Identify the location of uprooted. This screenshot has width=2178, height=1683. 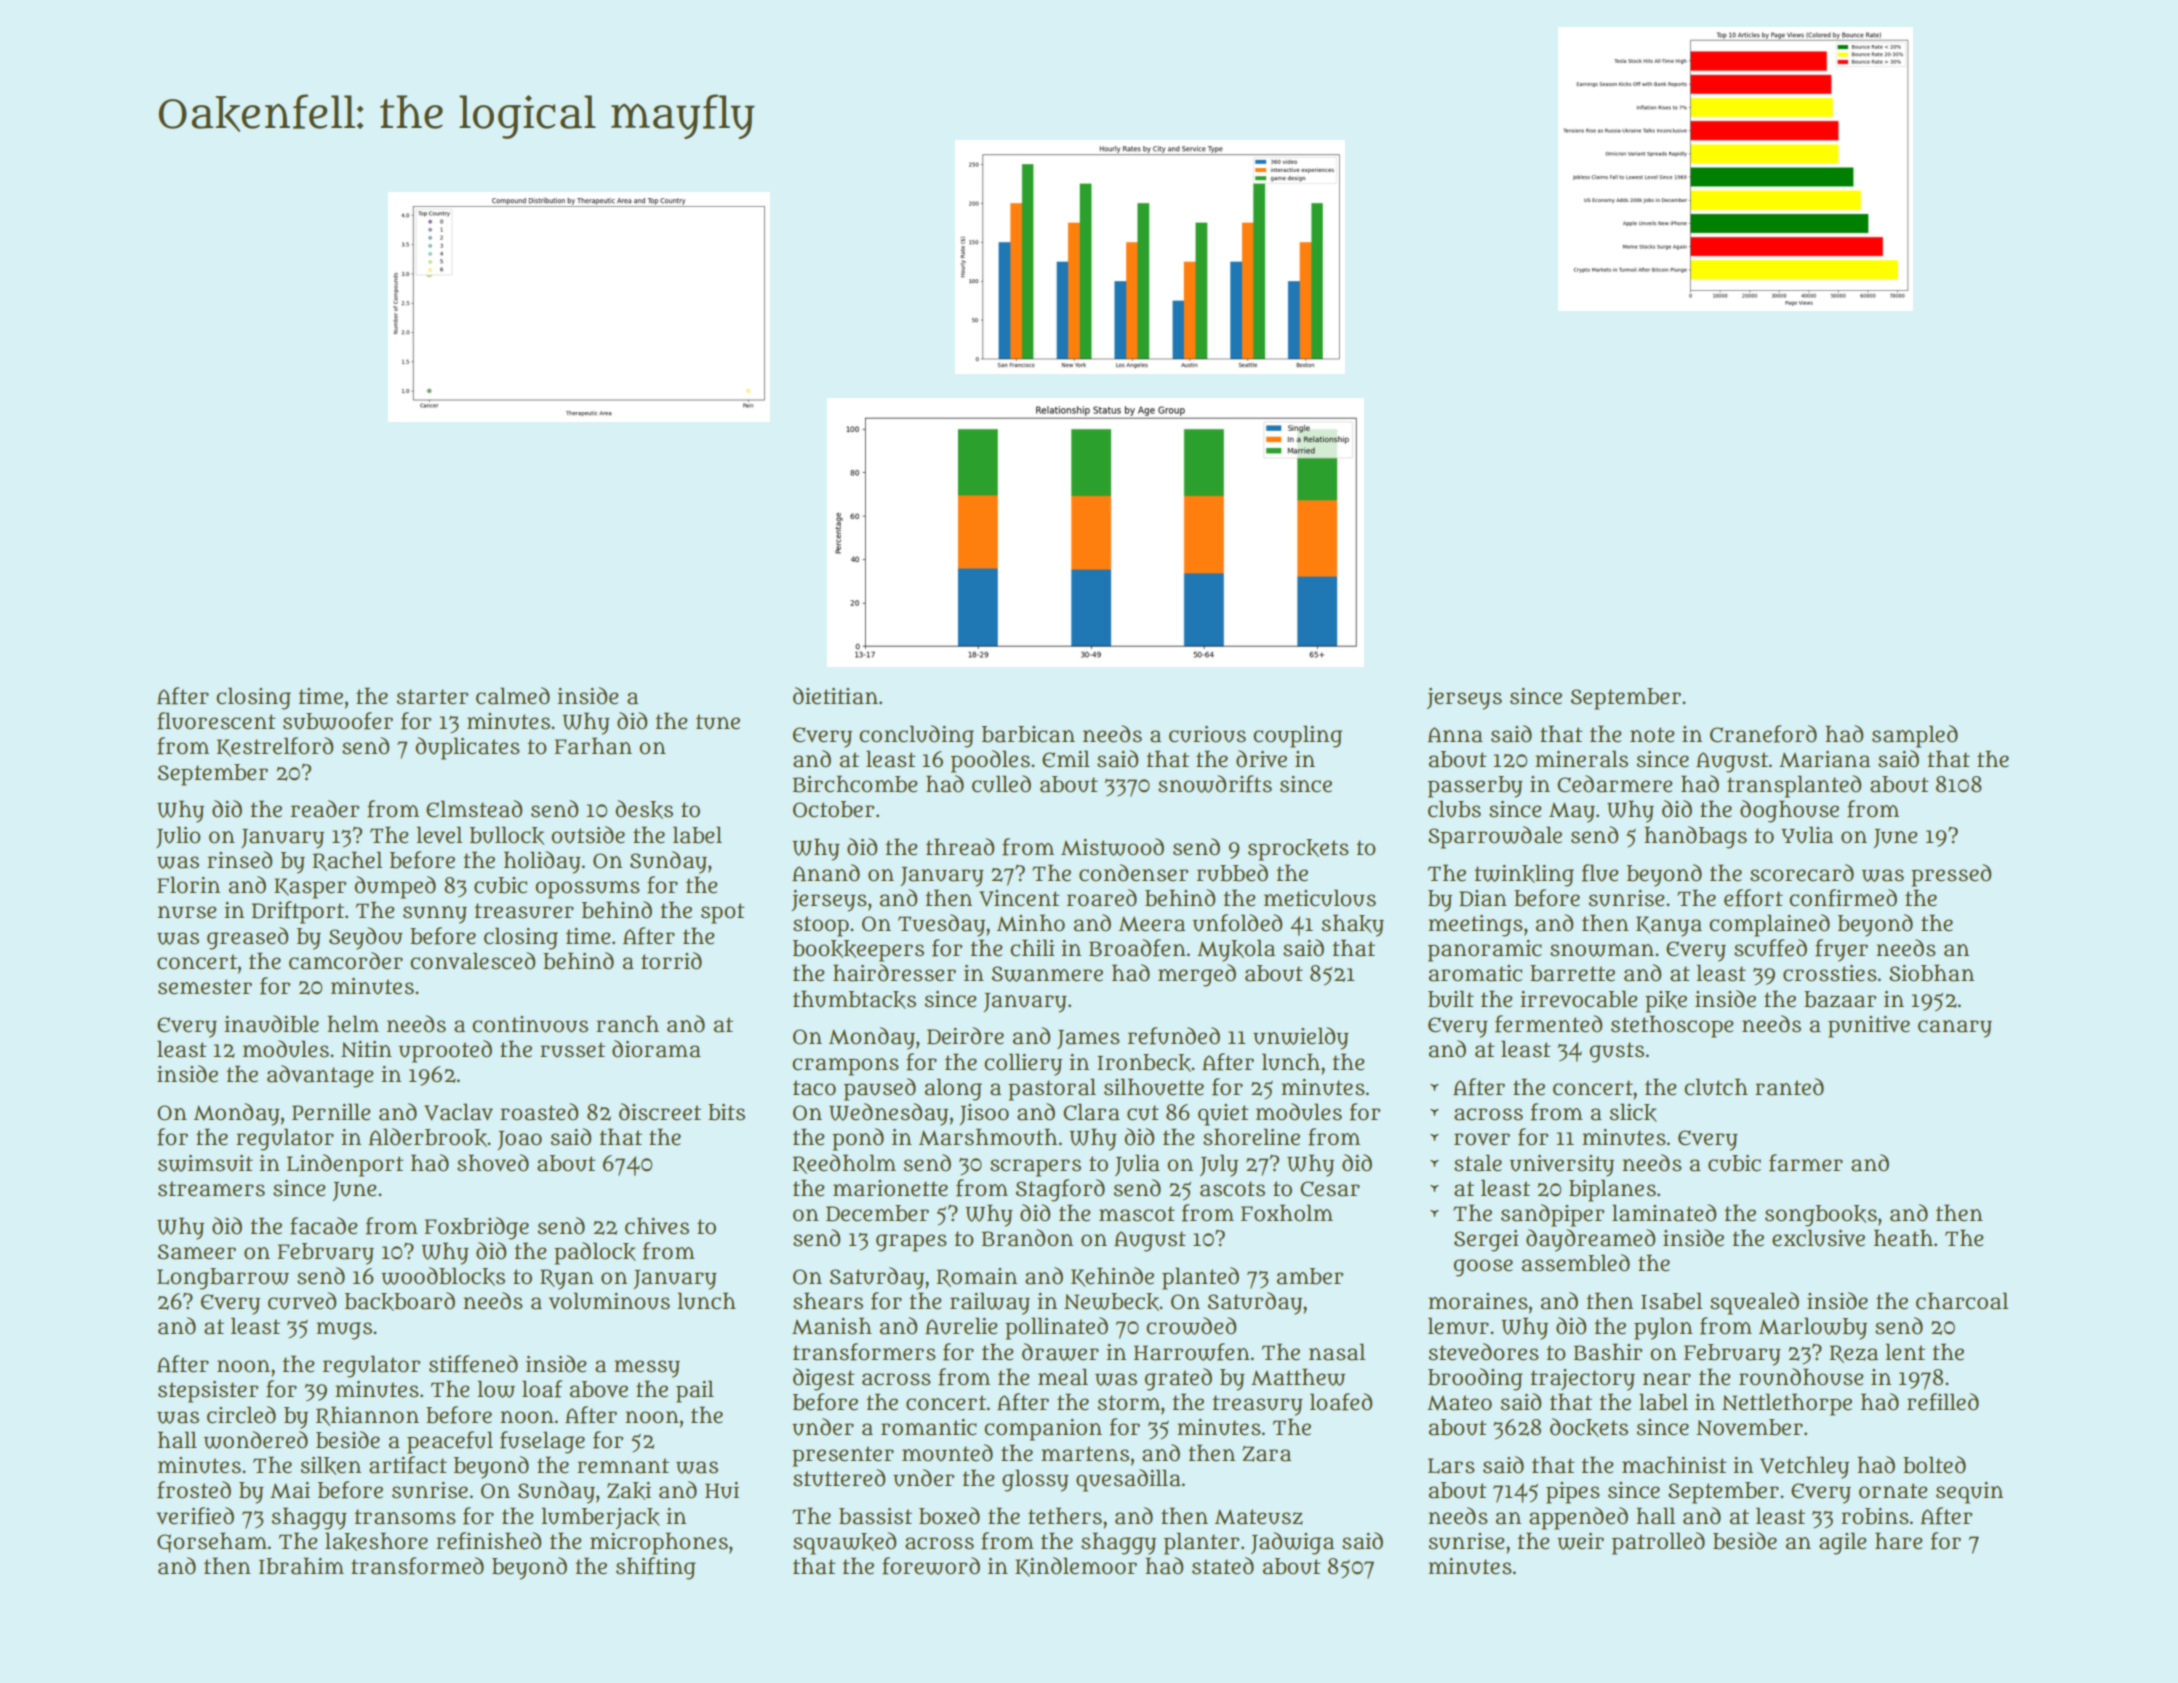
(445, 1051).
